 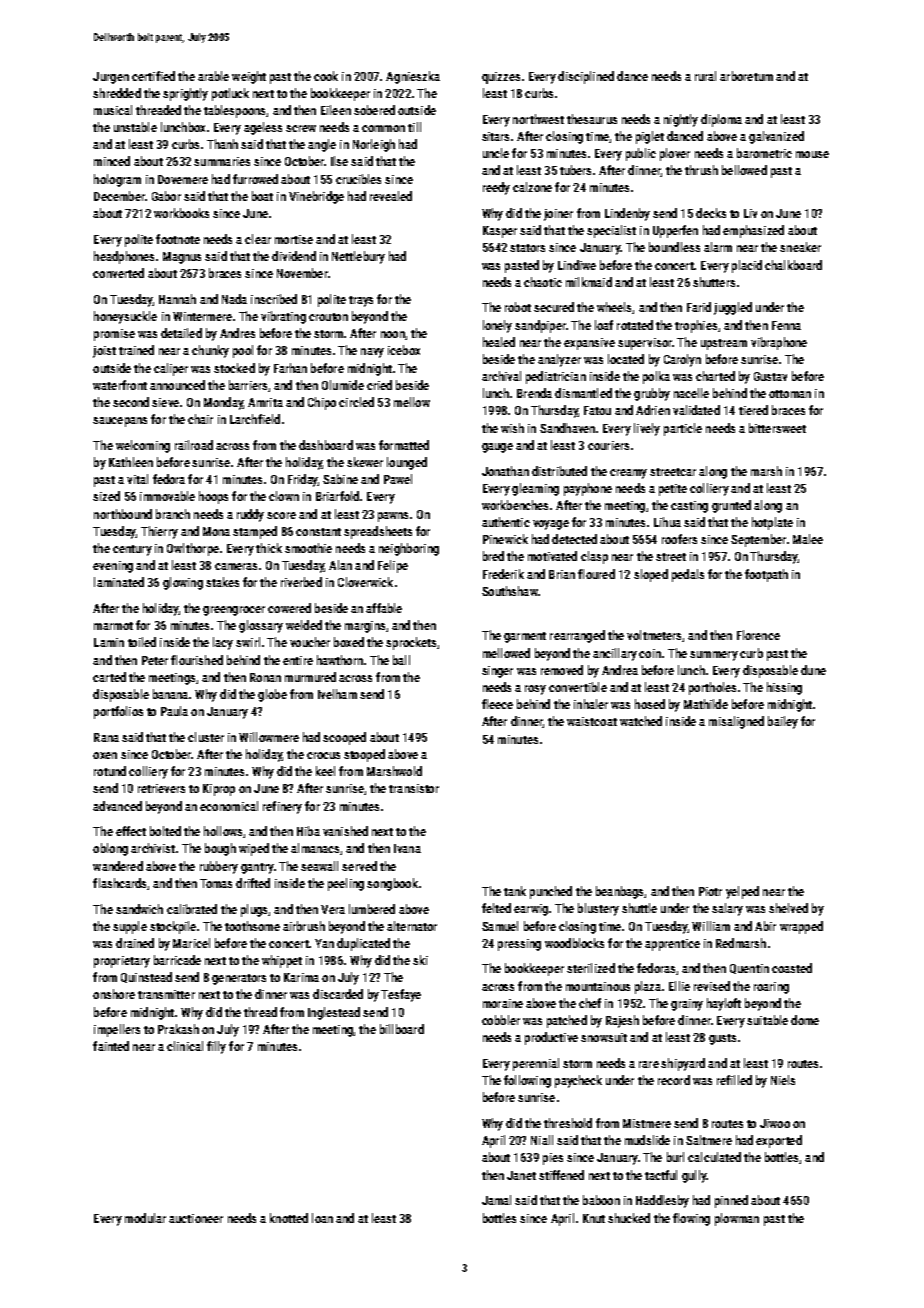 What do you see at coordinates (146, 977) in the document?
I see `Quinstead` at bounding box center [146, 977].
